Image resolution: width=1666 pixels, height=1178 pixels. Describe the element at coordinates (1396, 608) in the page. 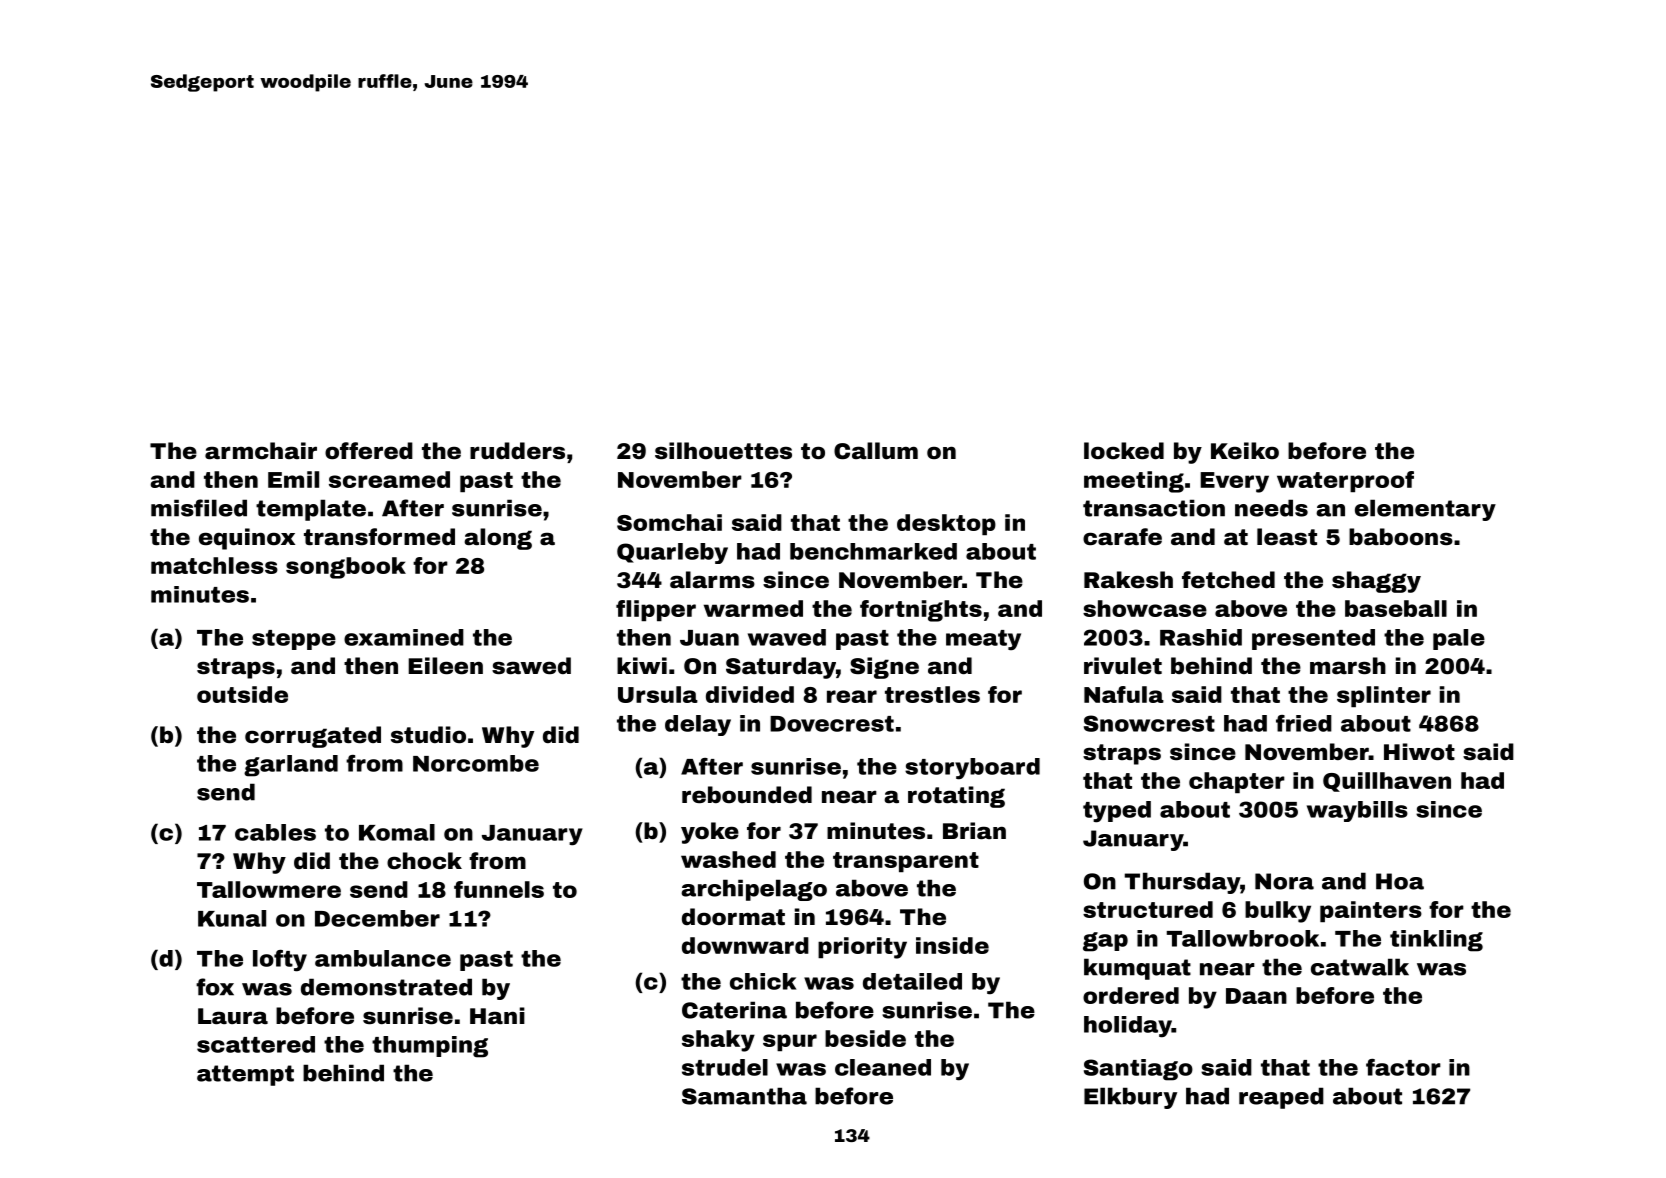

I see `baseball` at that location.
